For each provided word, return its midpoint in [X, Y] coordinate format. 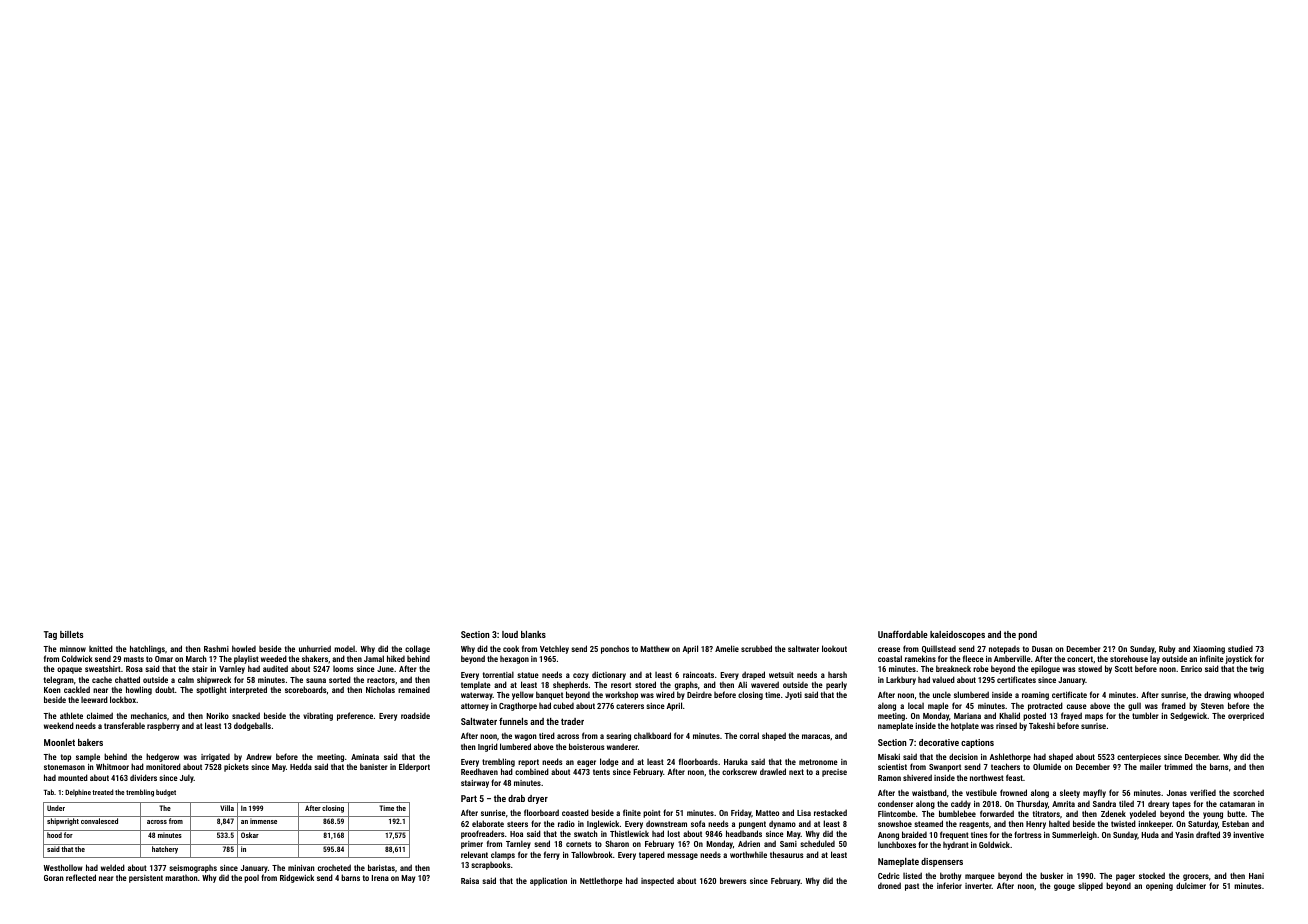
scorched [1248, 792]
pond [1027, 635]
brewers [733, 880]
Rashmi [216, 648]
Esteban [1235, 823]
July [187, 778]
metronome [818, 762]
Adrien [749, 843]
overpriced [1246, 716]
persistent [146, 879]
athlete [71, 715]
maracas [816, 736]
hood [54, 835]
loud [510, 634]
